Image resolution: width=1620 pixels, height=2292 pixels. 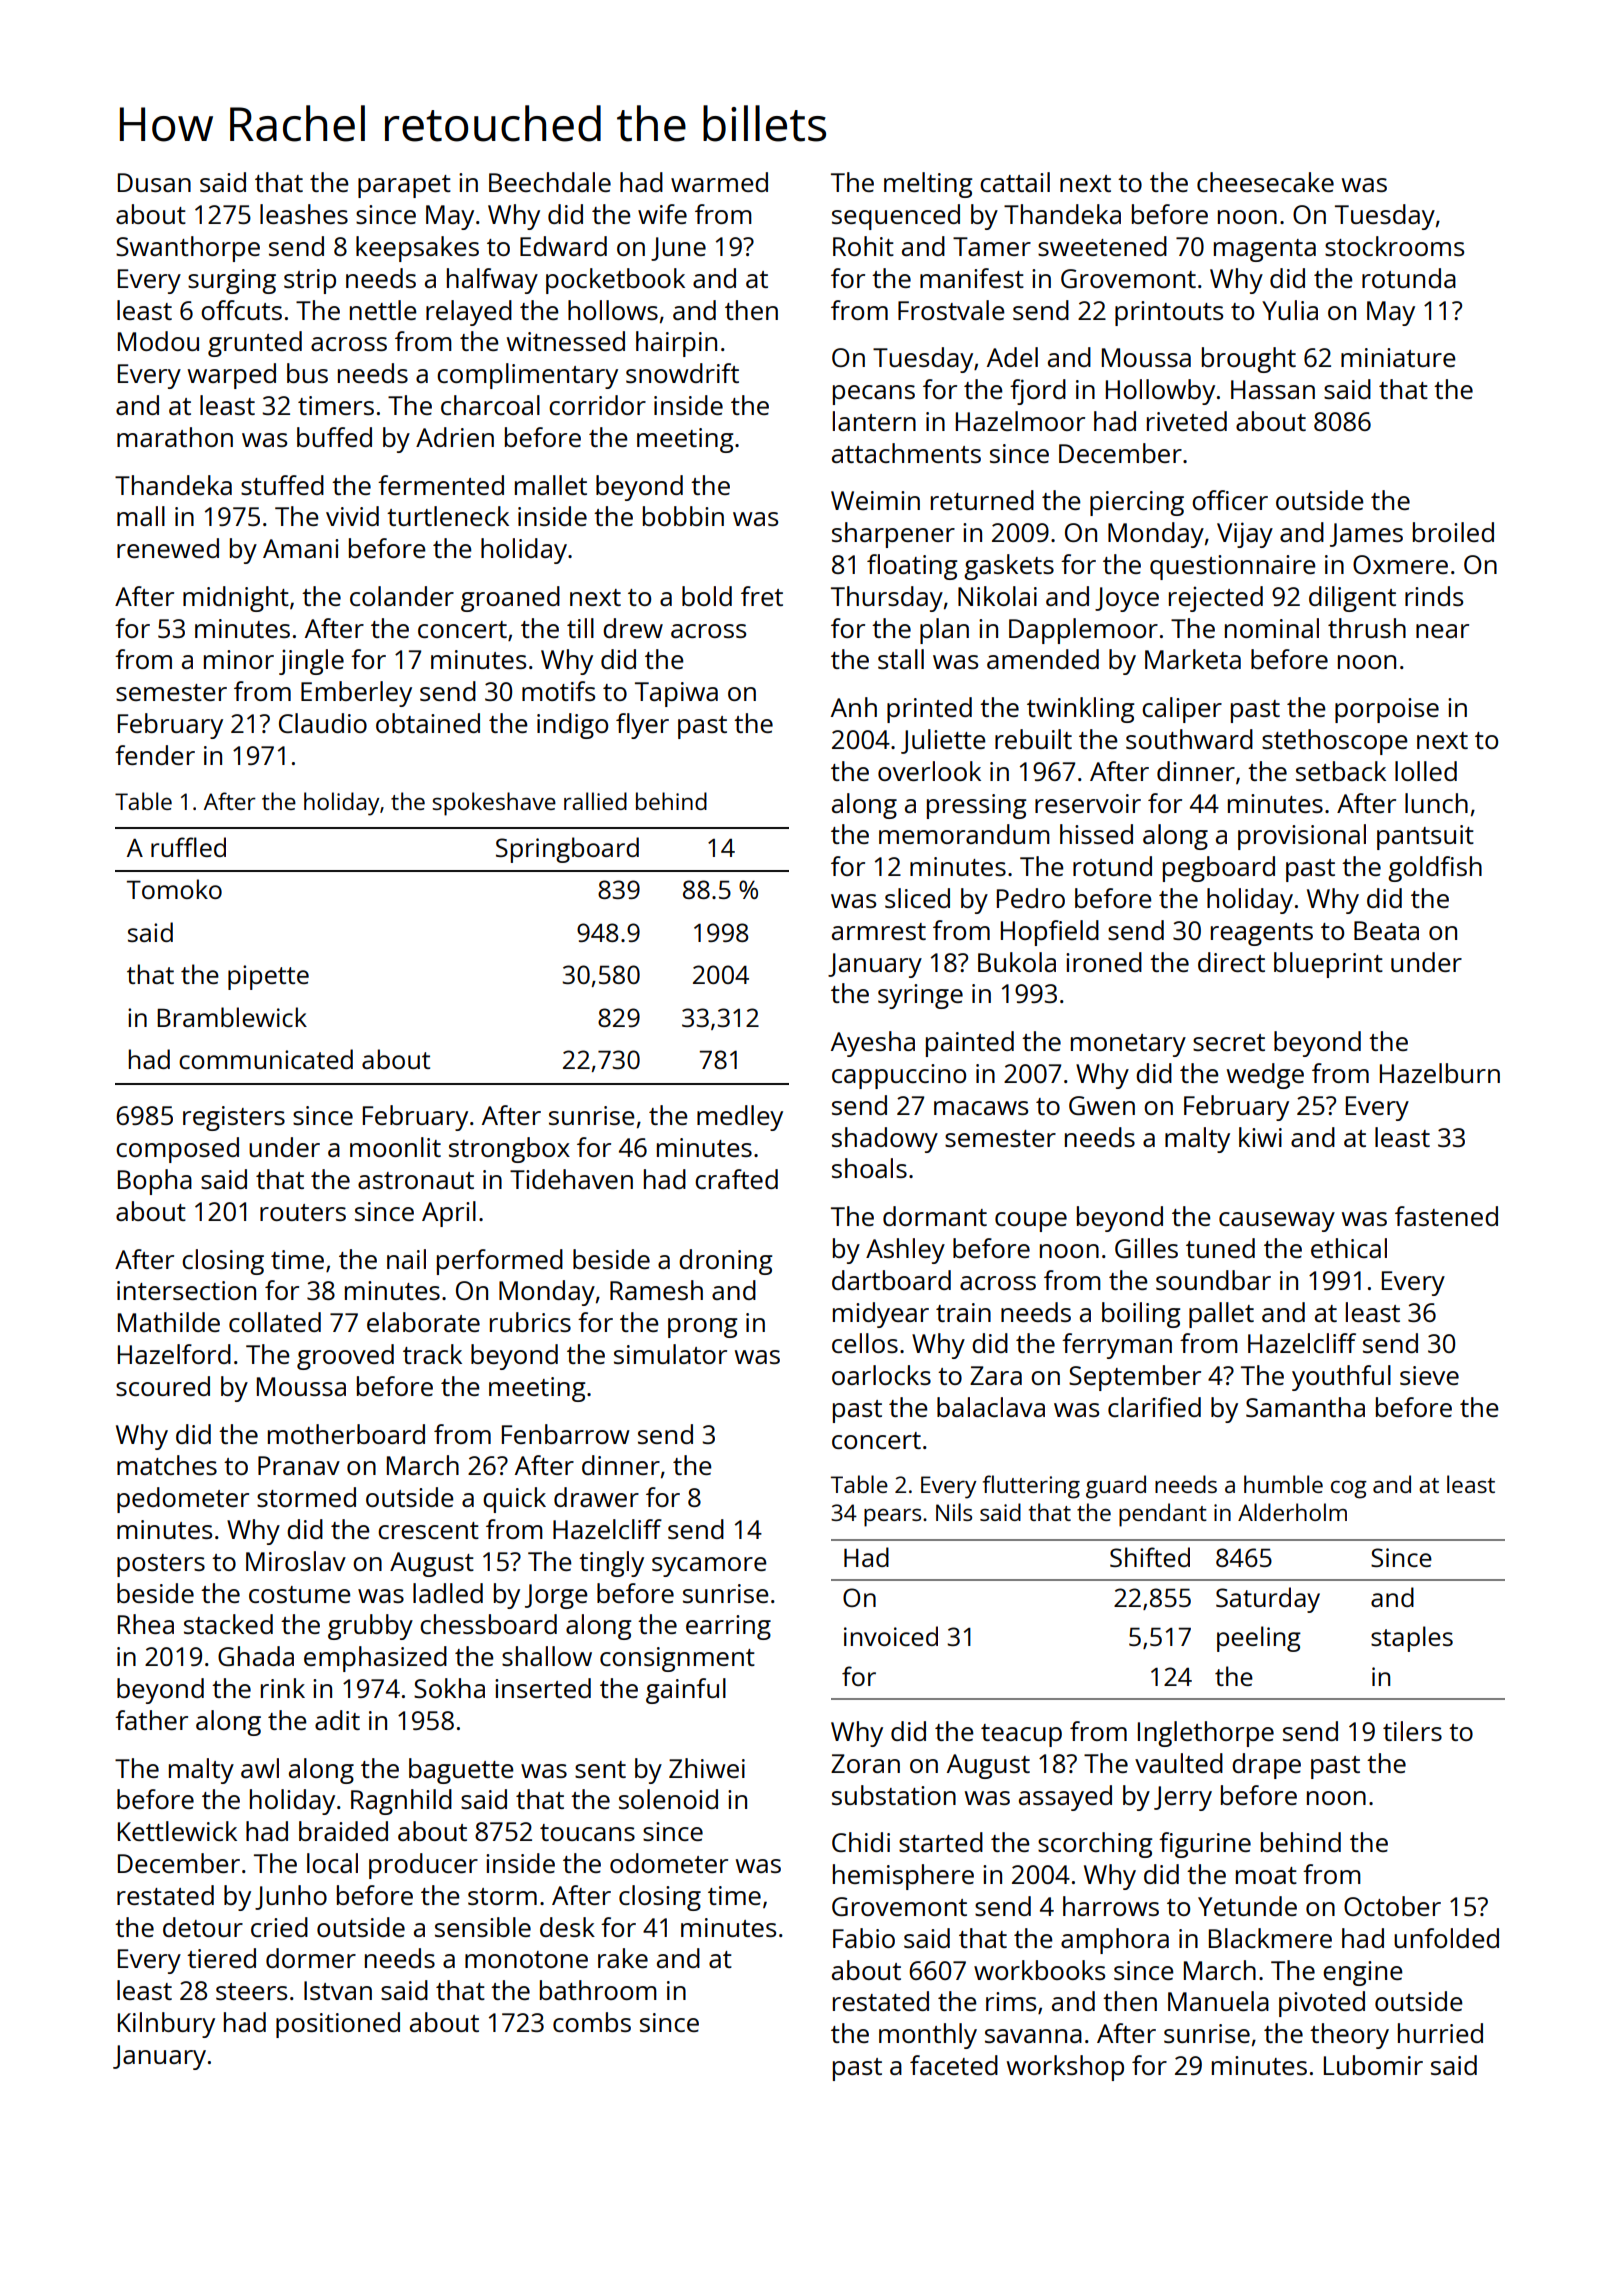 I want to click on flyer, so click(x=642, y=726).
